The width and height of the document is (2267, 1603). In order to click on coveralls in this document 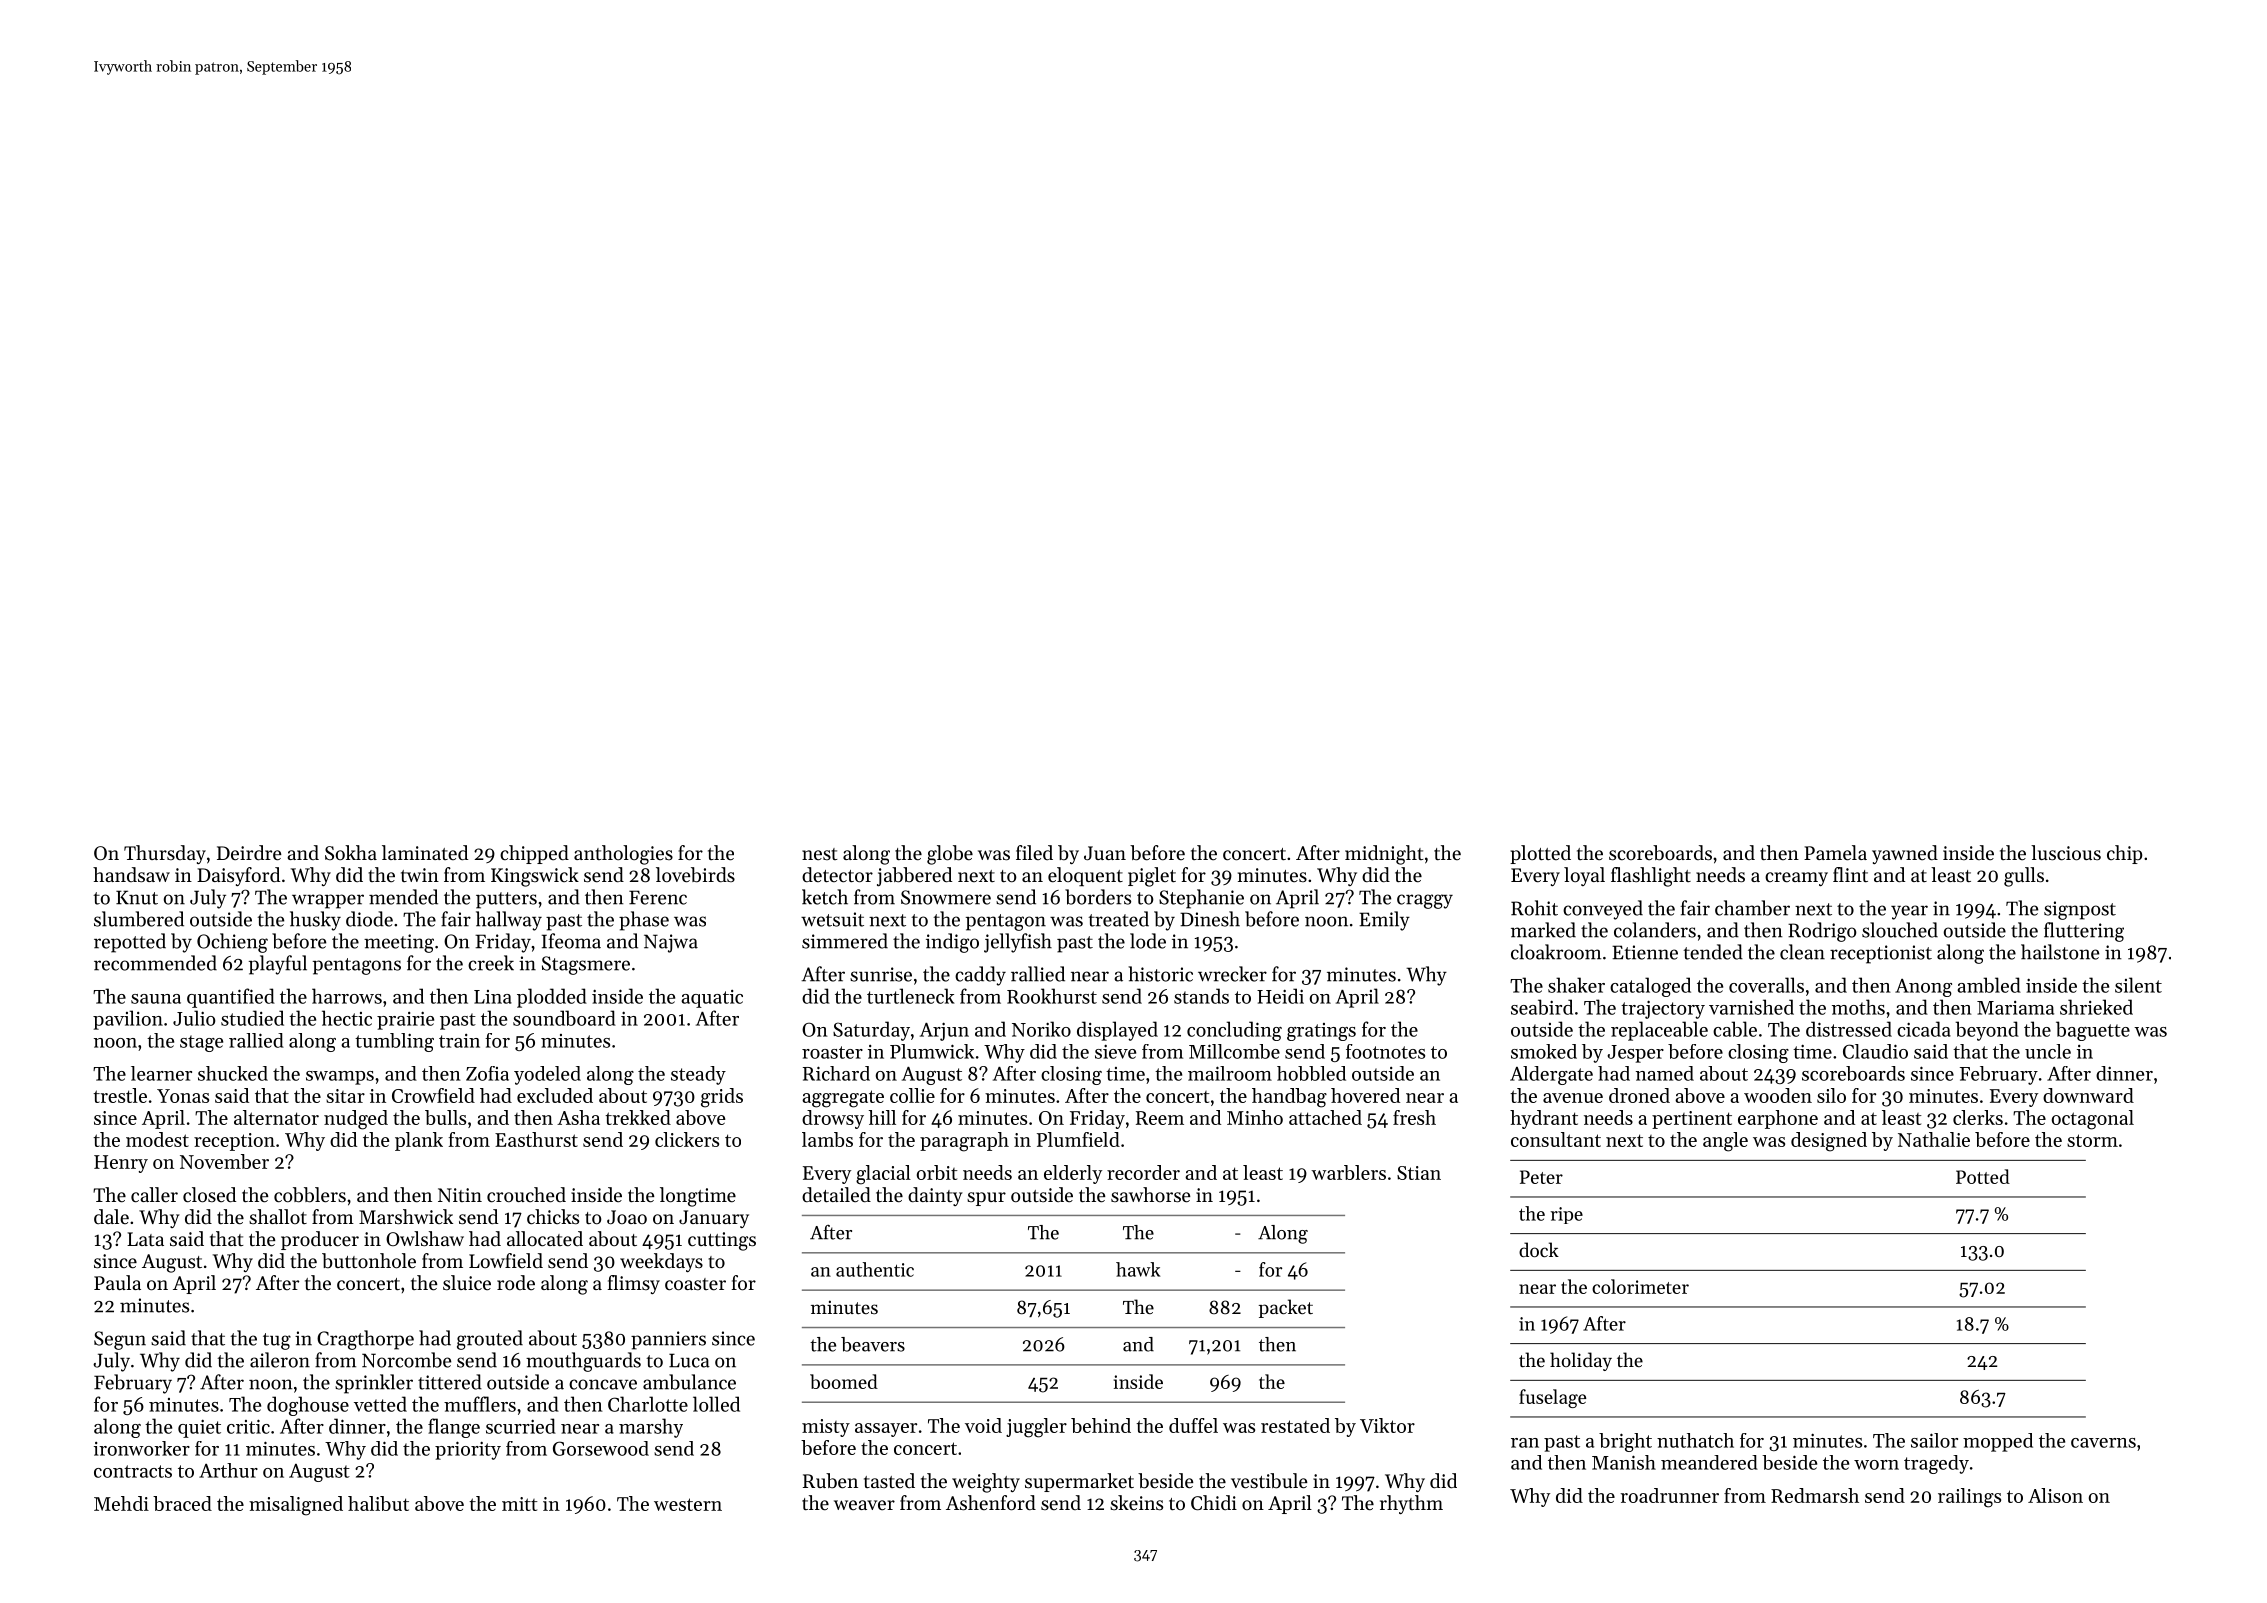, I will do `click(1766, 985)`.
